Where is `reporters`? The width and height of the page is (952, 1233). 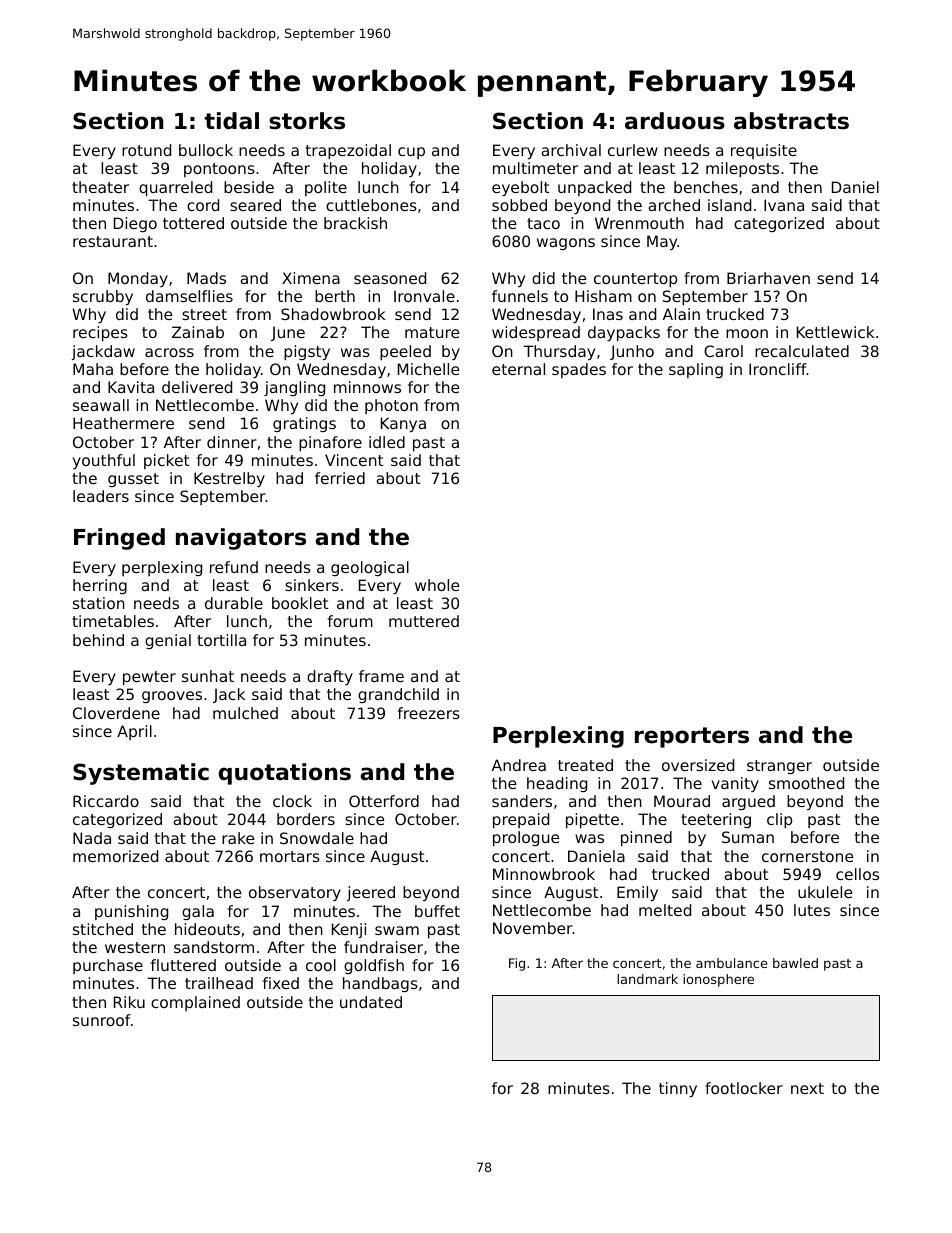
reporters is located at coordinates (692, 737).
